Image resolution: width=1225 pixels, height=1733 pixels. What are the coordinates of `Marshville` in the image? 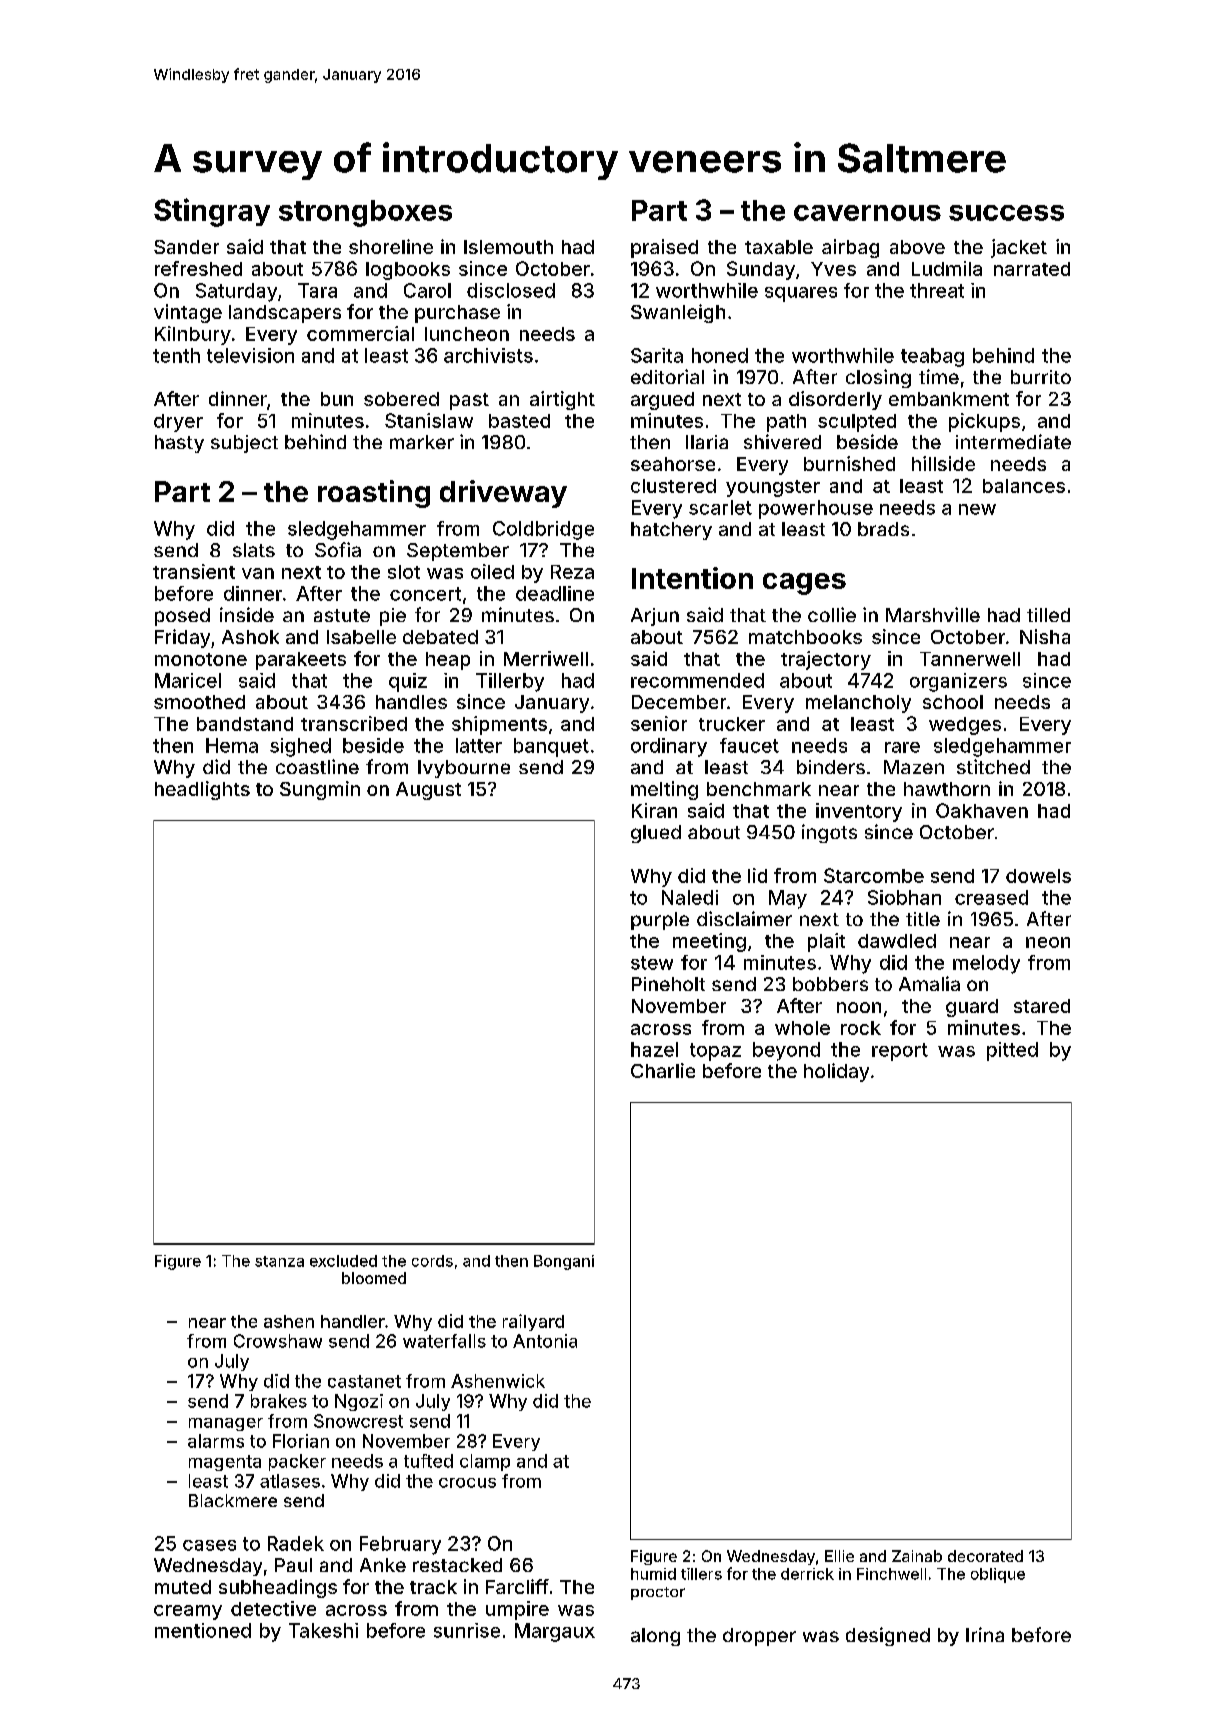 It's located at (933, 614).
